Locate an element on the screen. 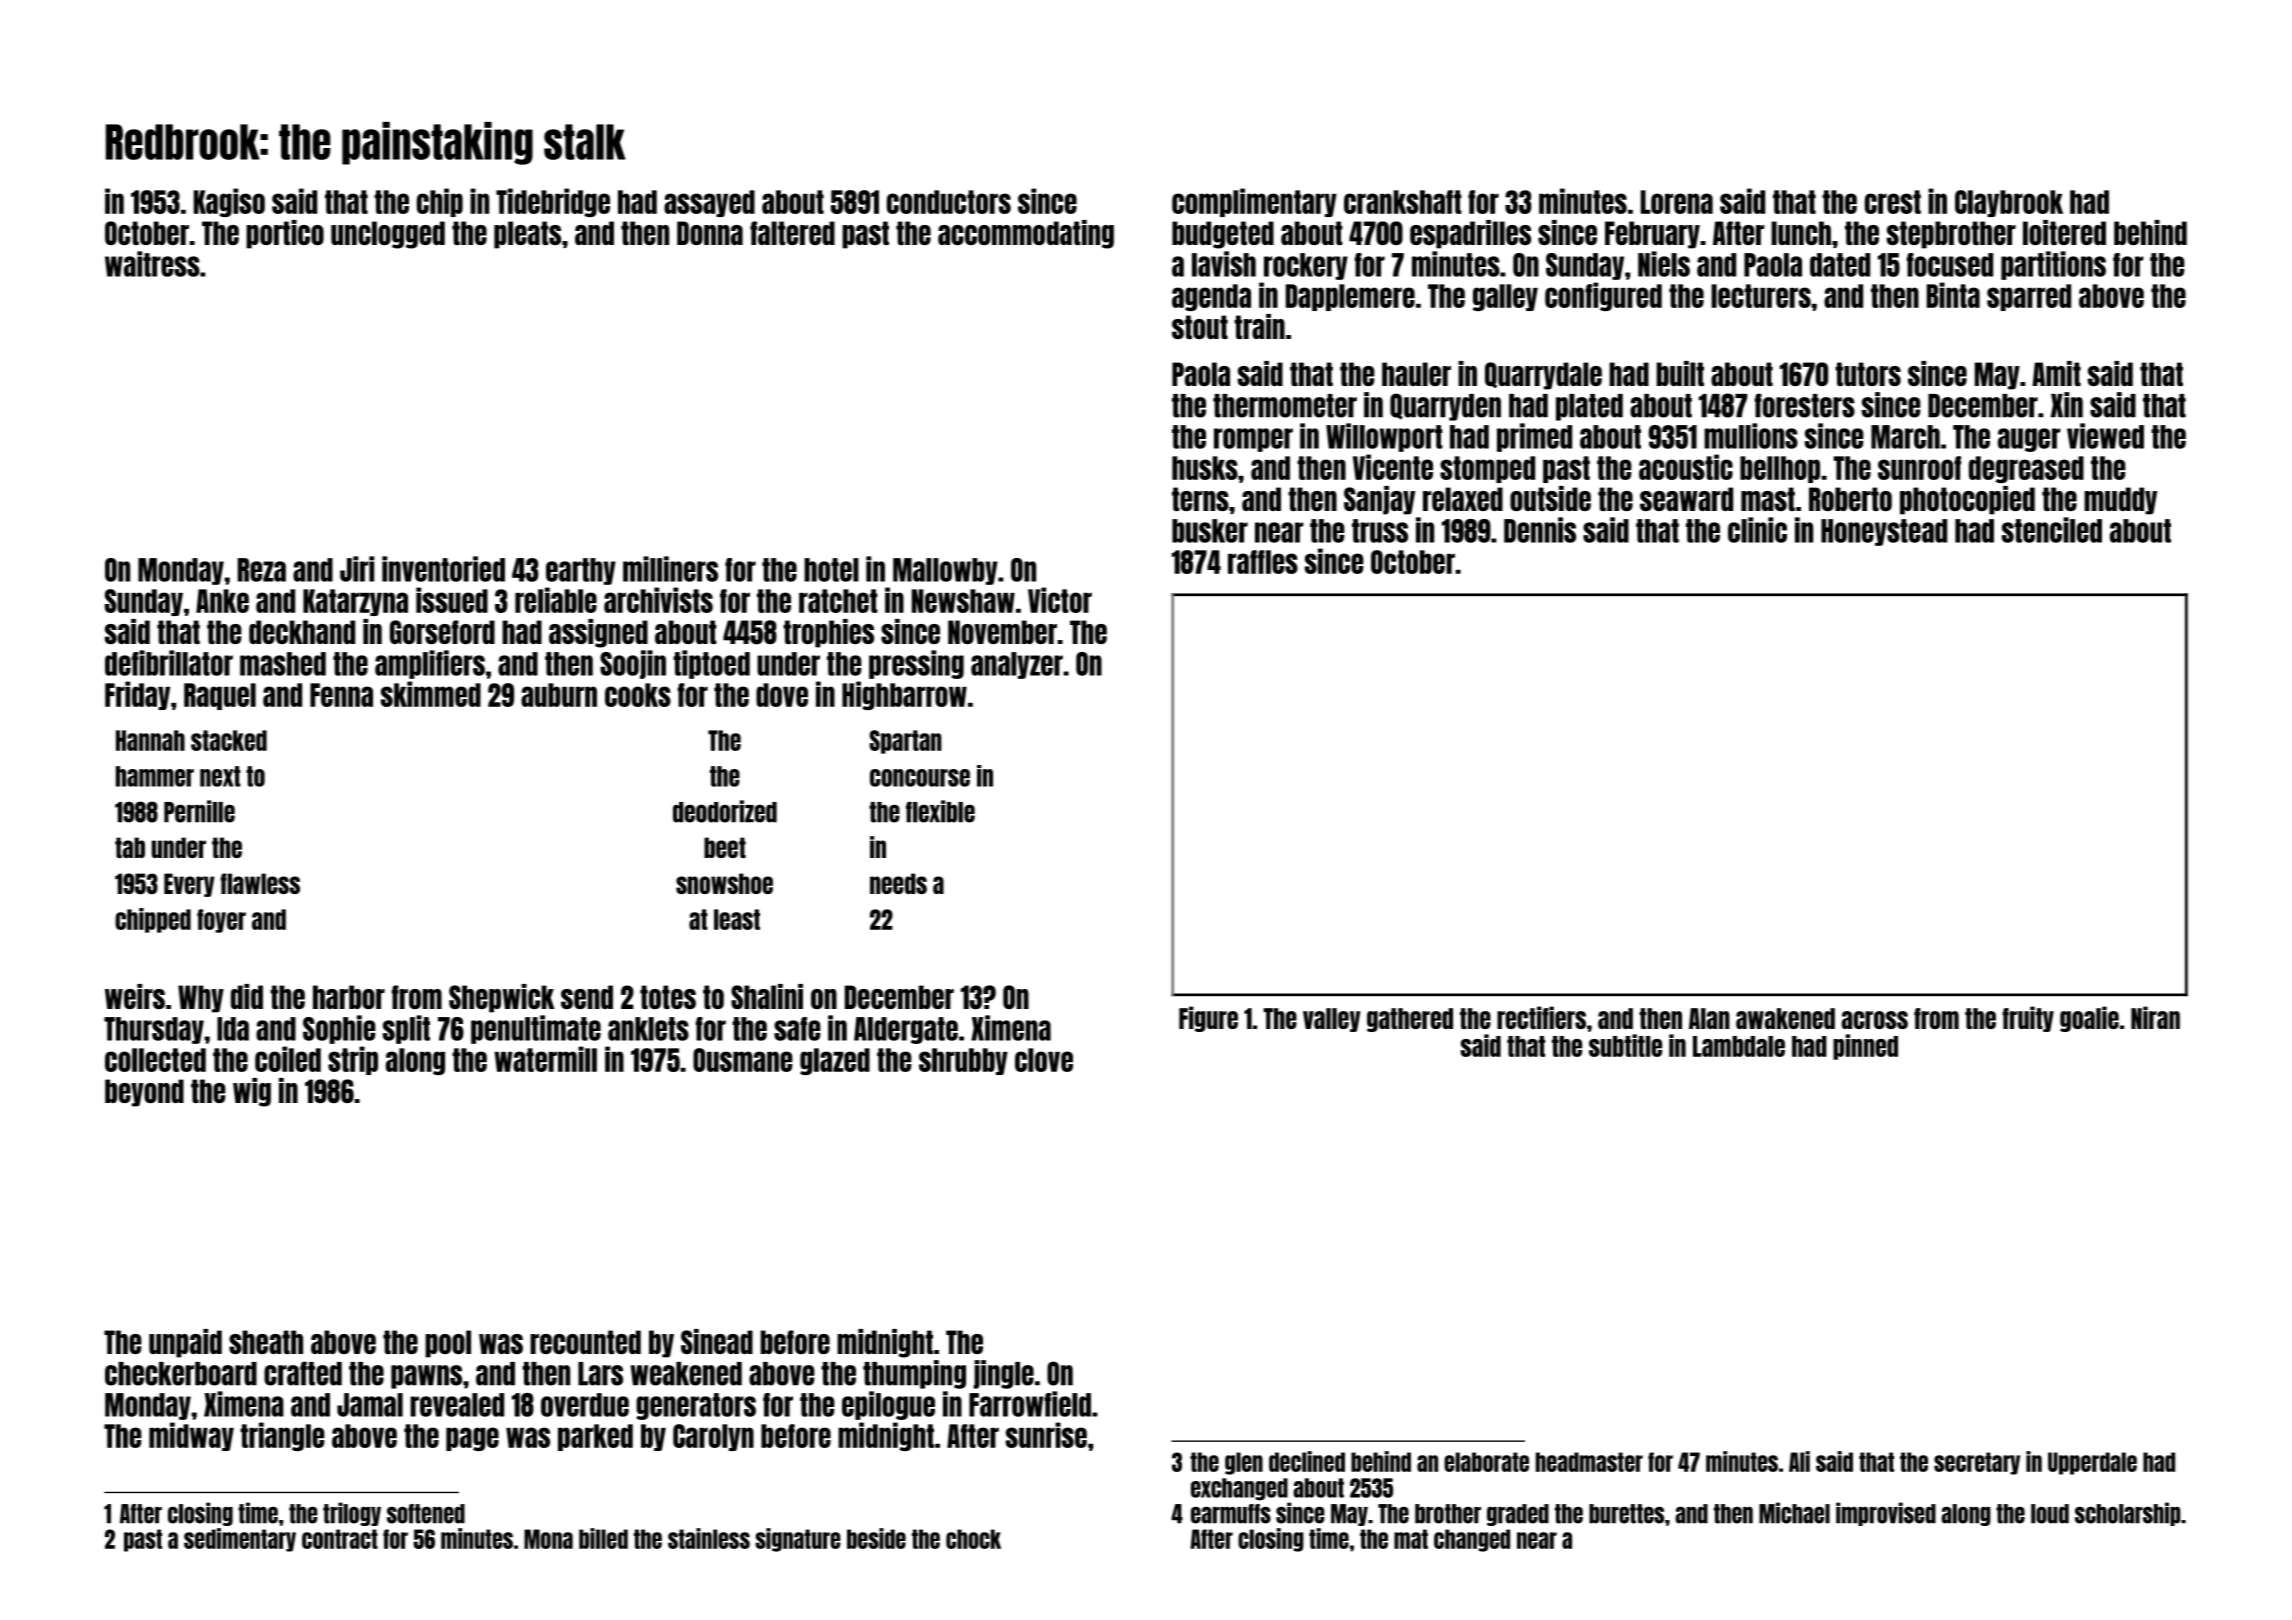 This screenshot has width=2292, height=1620. analyzer is located at coordinates (1017, 665).
